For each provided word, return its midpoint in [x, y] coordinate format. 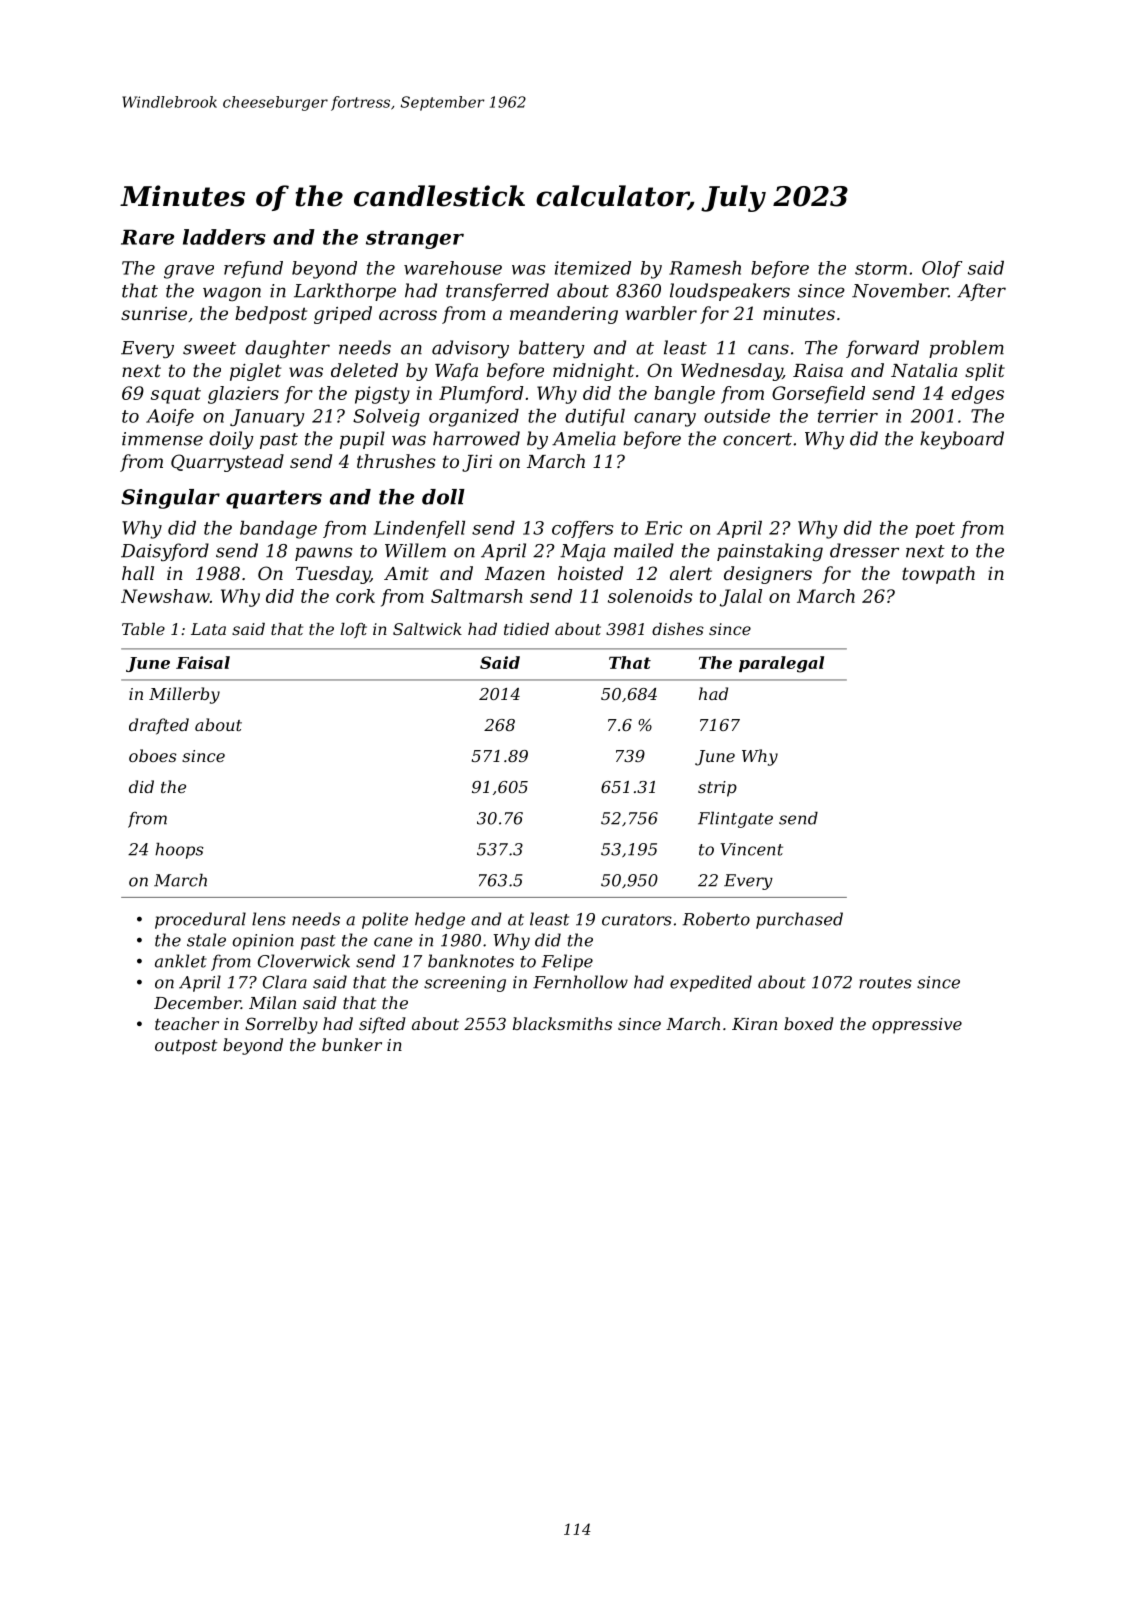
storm [881, 268]
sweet [209, 348]
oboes [153, 755]
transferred [497, 292]
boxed [809, 1023]
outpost [186, 1047]
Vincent [752, 849]
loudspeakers [730, 292]
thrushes [396, 461]
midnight [593, 372]
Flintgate [735, 820]
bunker [352, 1044]
